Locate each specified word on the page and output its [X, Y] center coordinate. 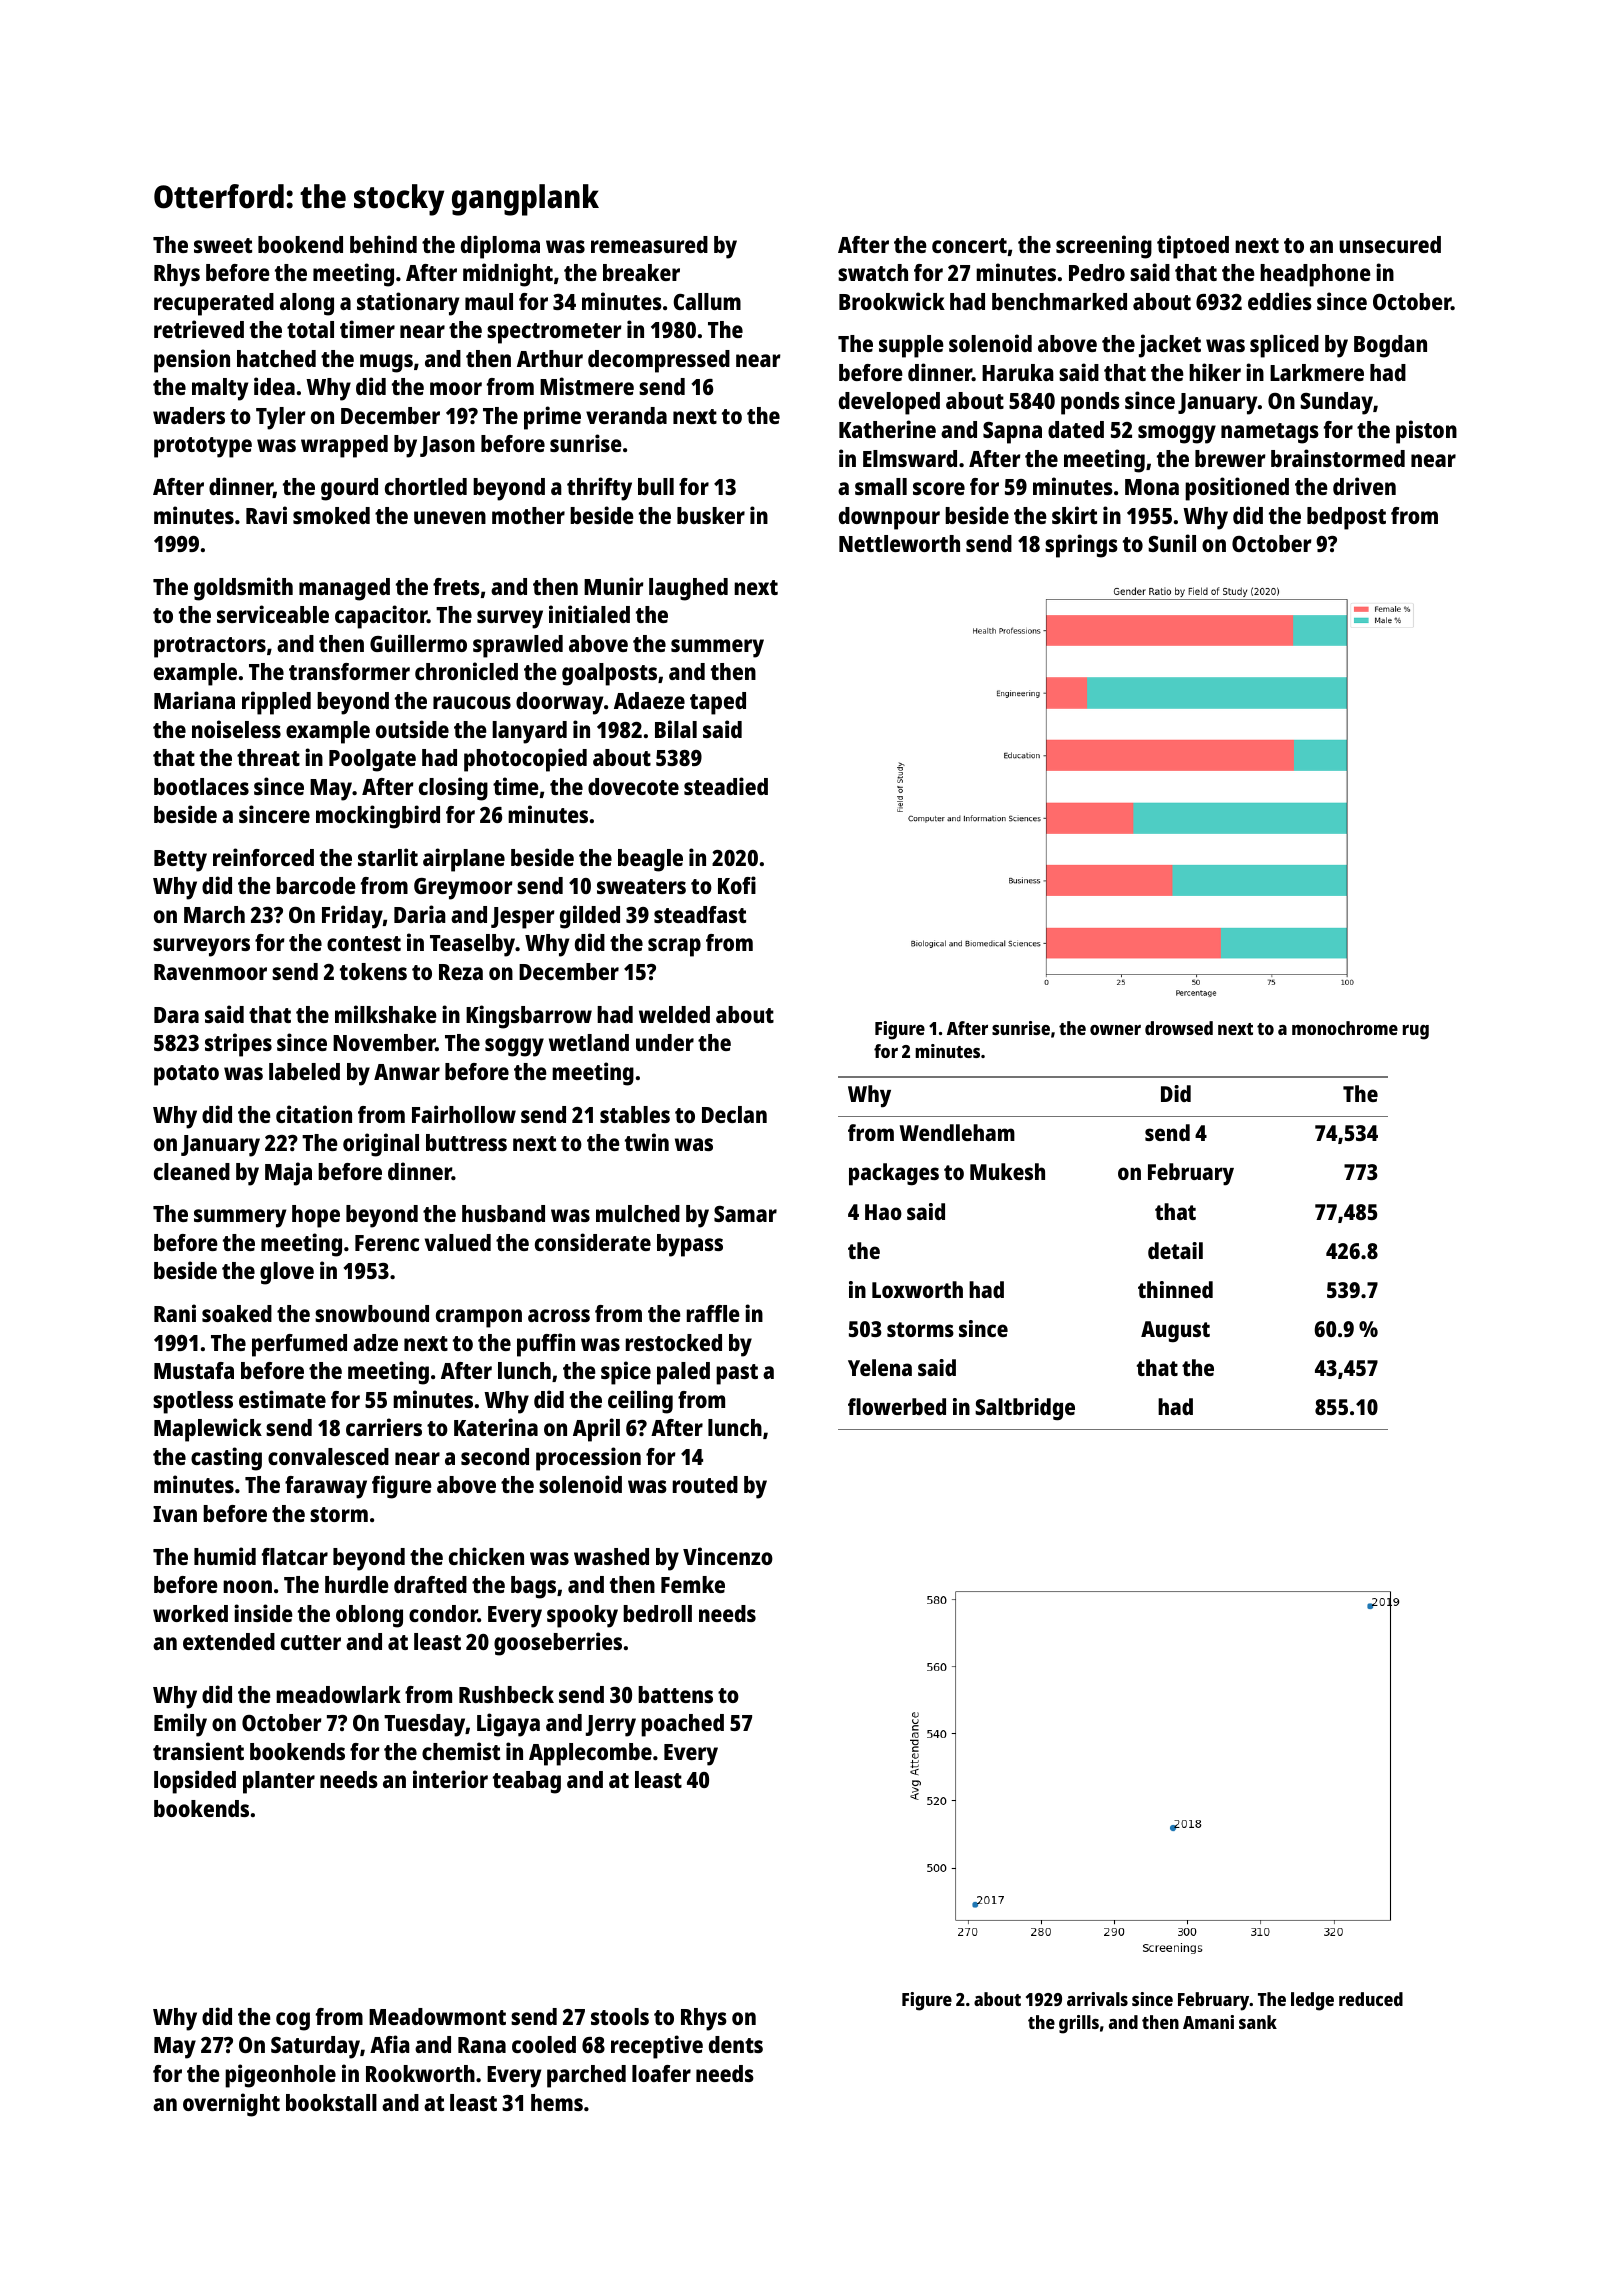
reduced [1371, 1999]
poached [682, 1725]
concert [969, 245]
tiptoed [1193, 247]
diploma [500, 247]
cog [293, 2021]
